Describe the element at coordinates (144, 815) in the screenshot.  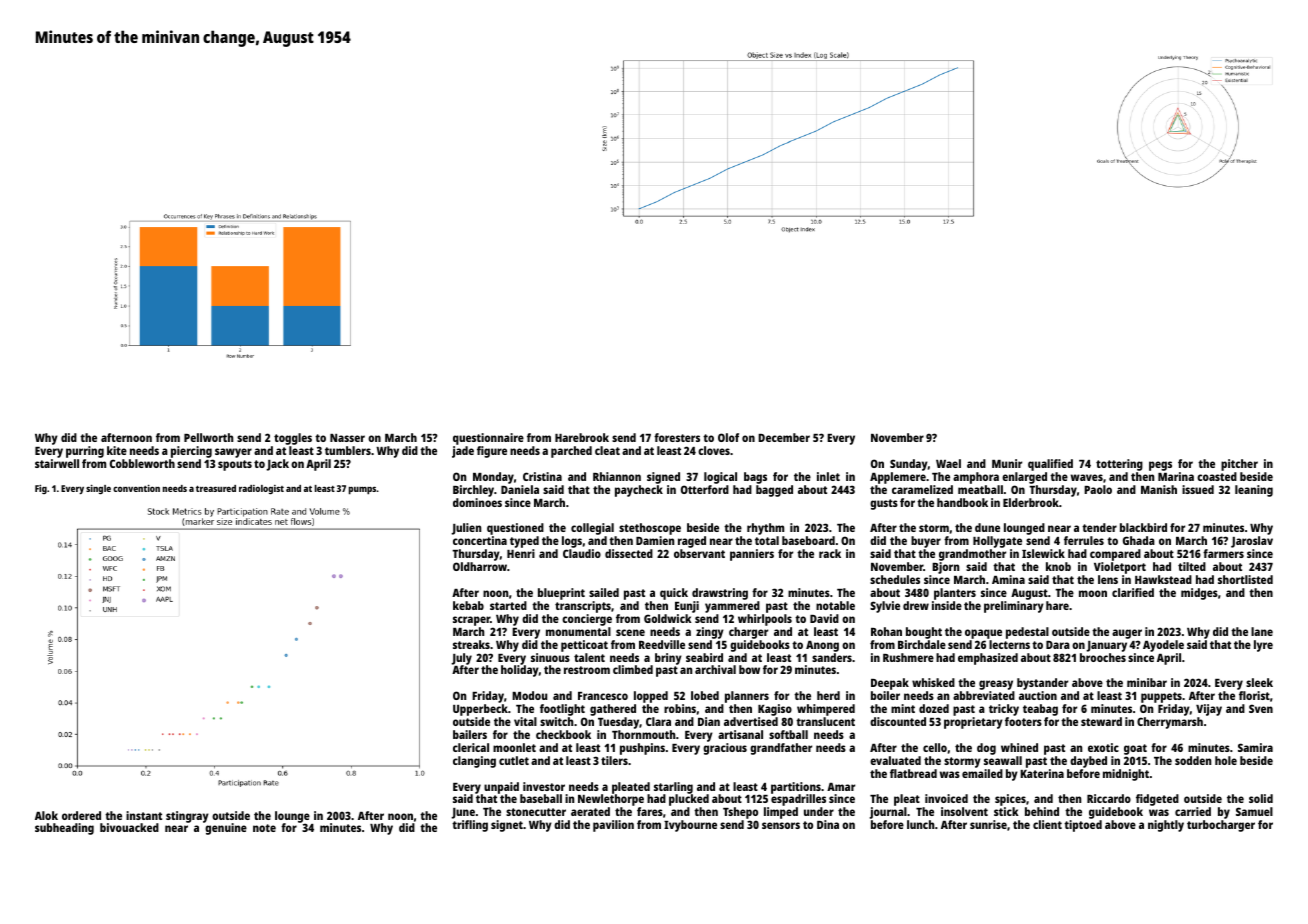
I see `instant` at that location.
